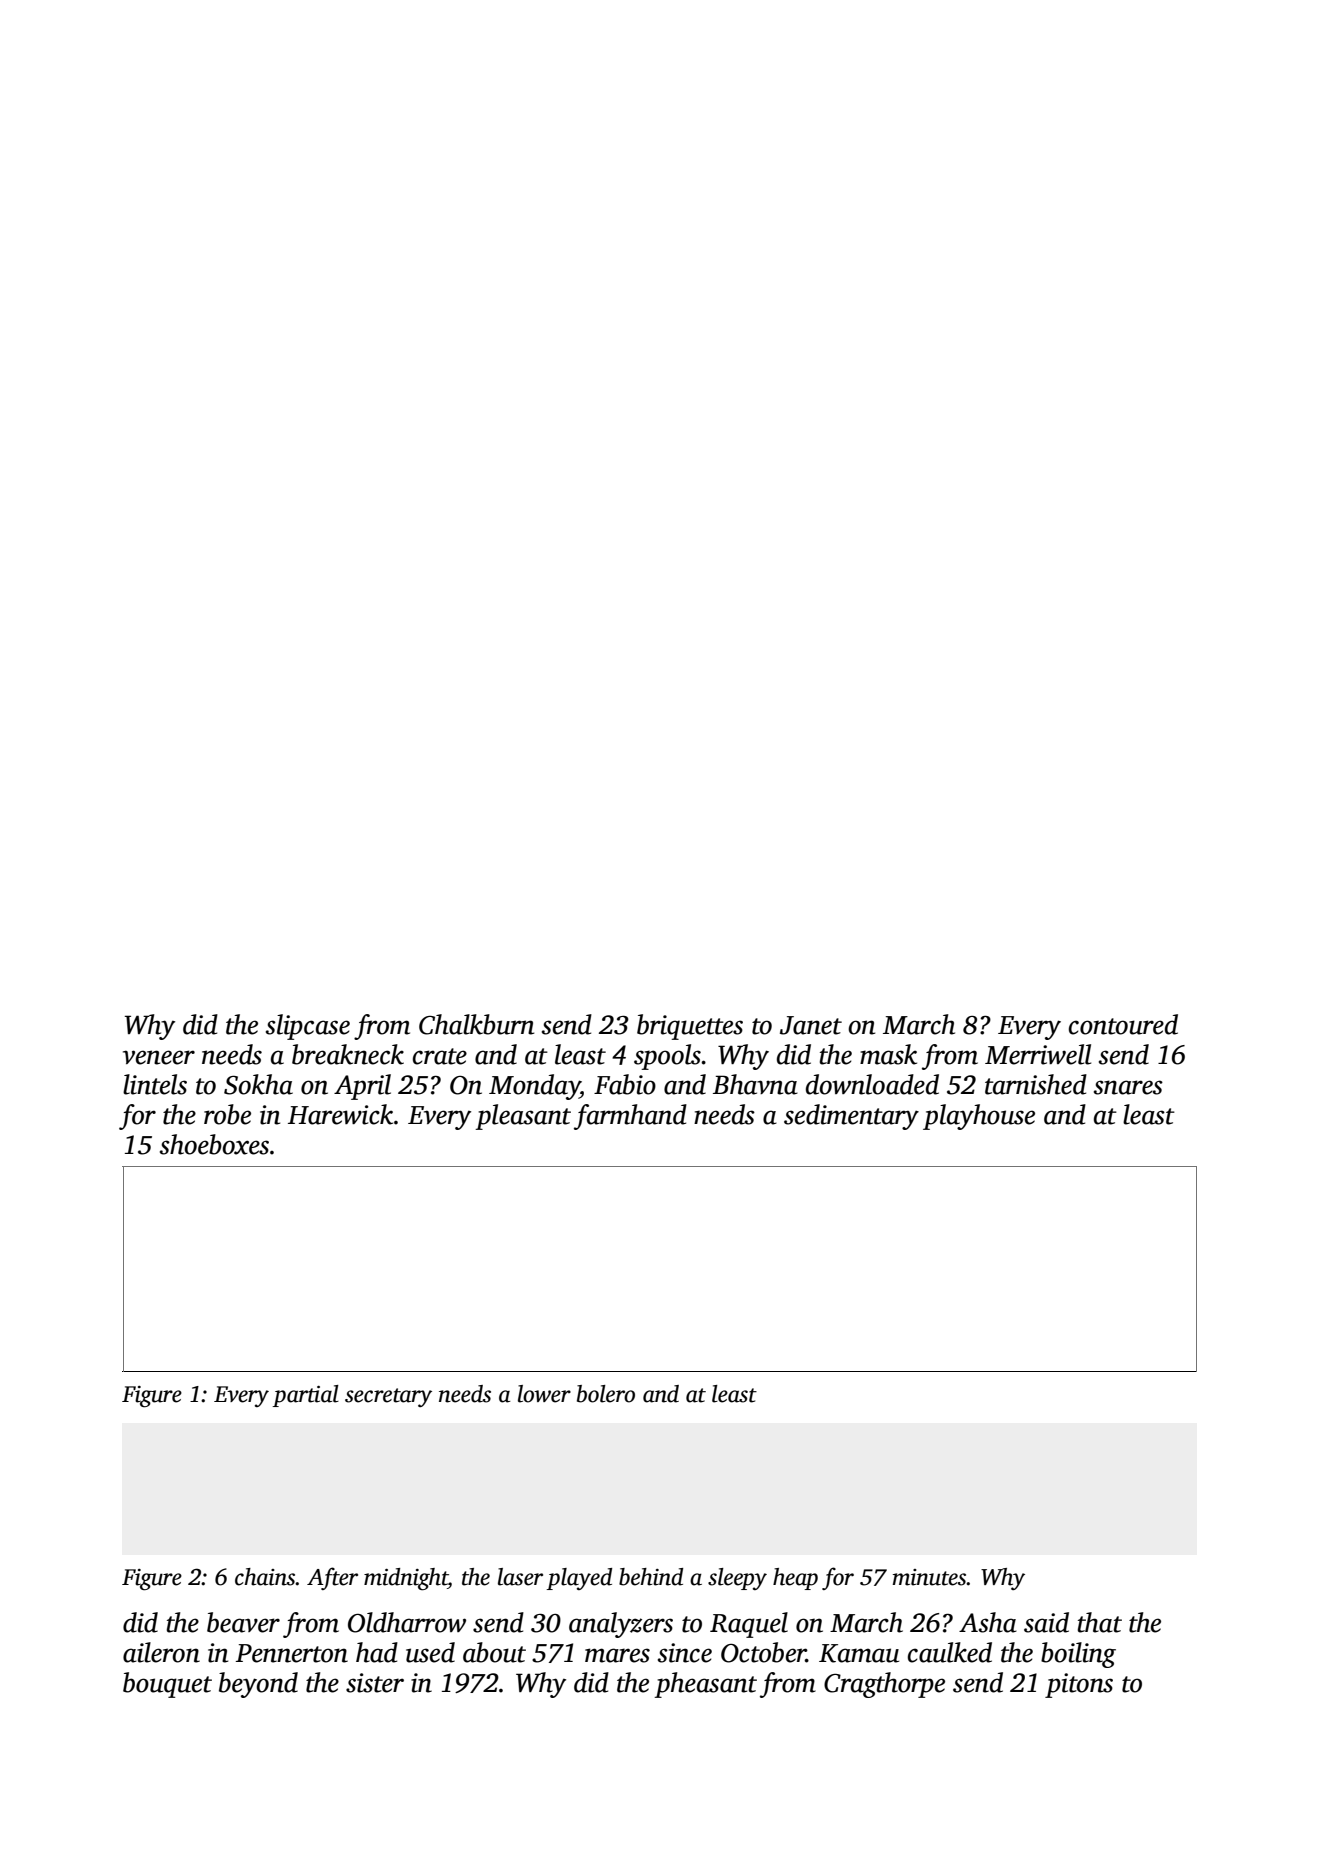  I want to click on beyond, so click(258, 1685).
